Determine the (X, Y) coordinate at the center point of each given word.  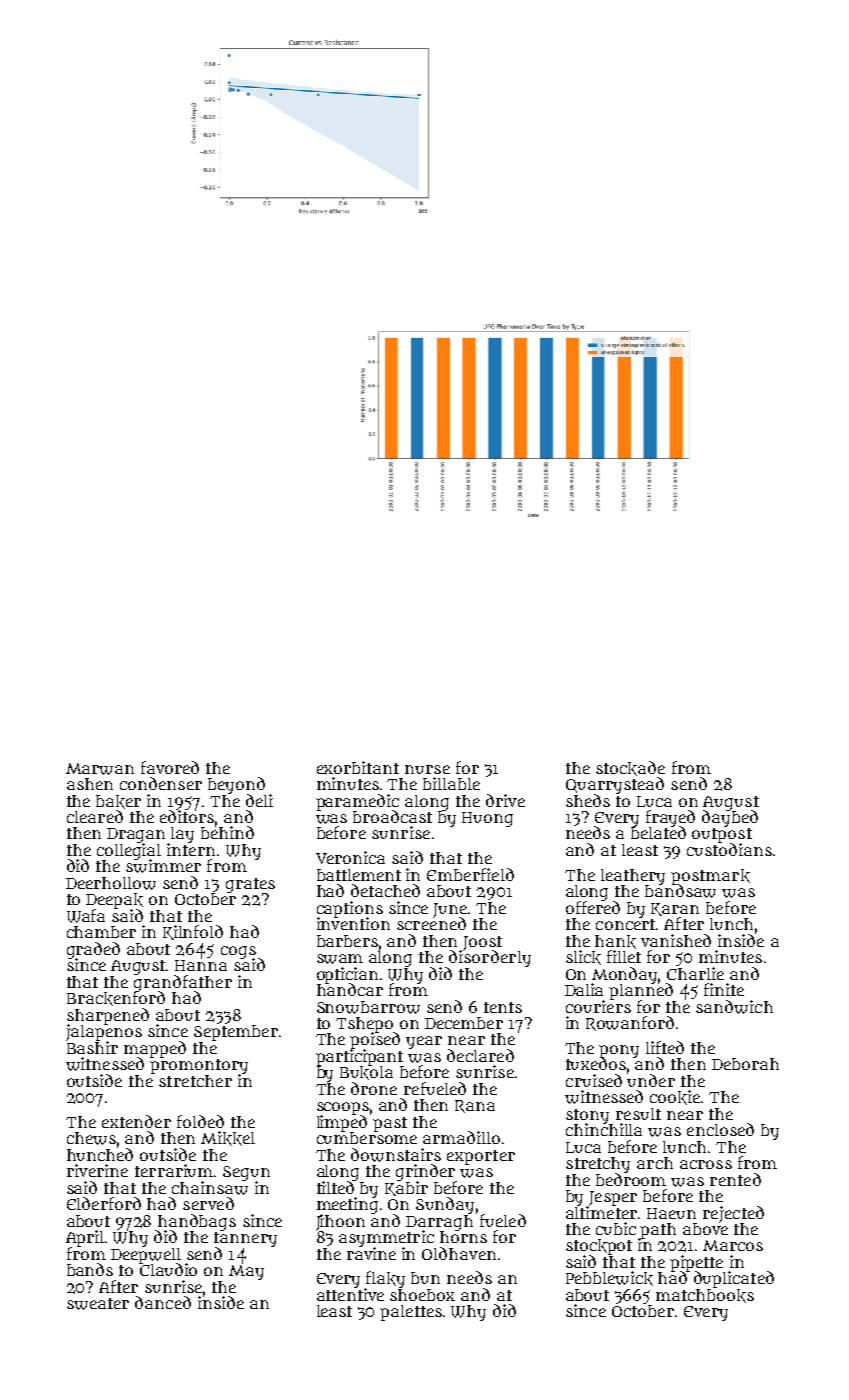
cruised (594, 1080)
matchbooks (705, 1296)
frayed (670, 818)
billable (451, 783)
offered (593, 907)
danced (163, 1302)
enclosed (720, 1129)
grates (250, 885)
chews (91, 1138)
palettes (411, 1313)
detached (385, 890)
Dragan (136, 835)
